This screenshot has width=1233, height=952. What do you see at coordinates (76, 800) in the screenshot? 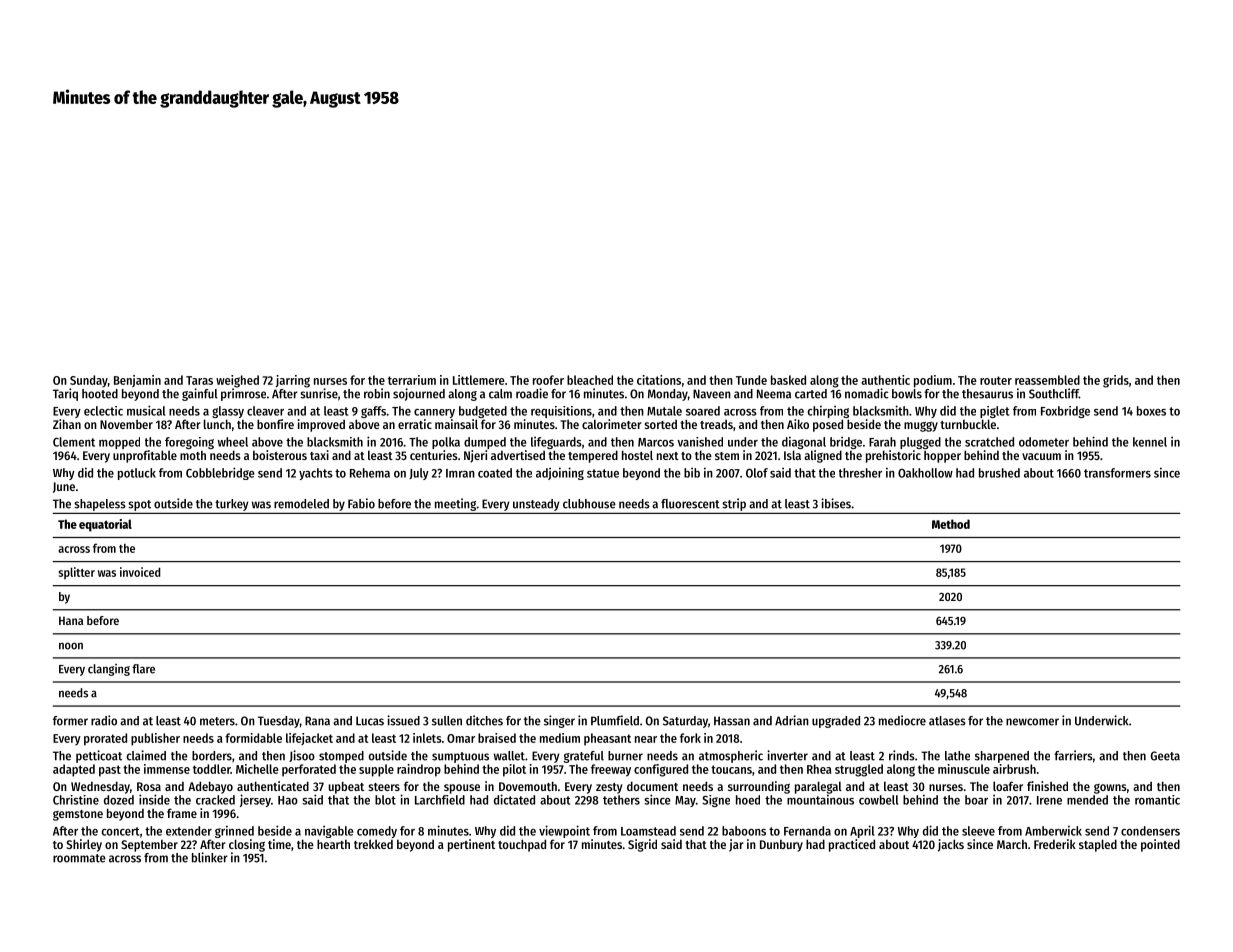
I see `Christine` at bounding box center [76, 800].
